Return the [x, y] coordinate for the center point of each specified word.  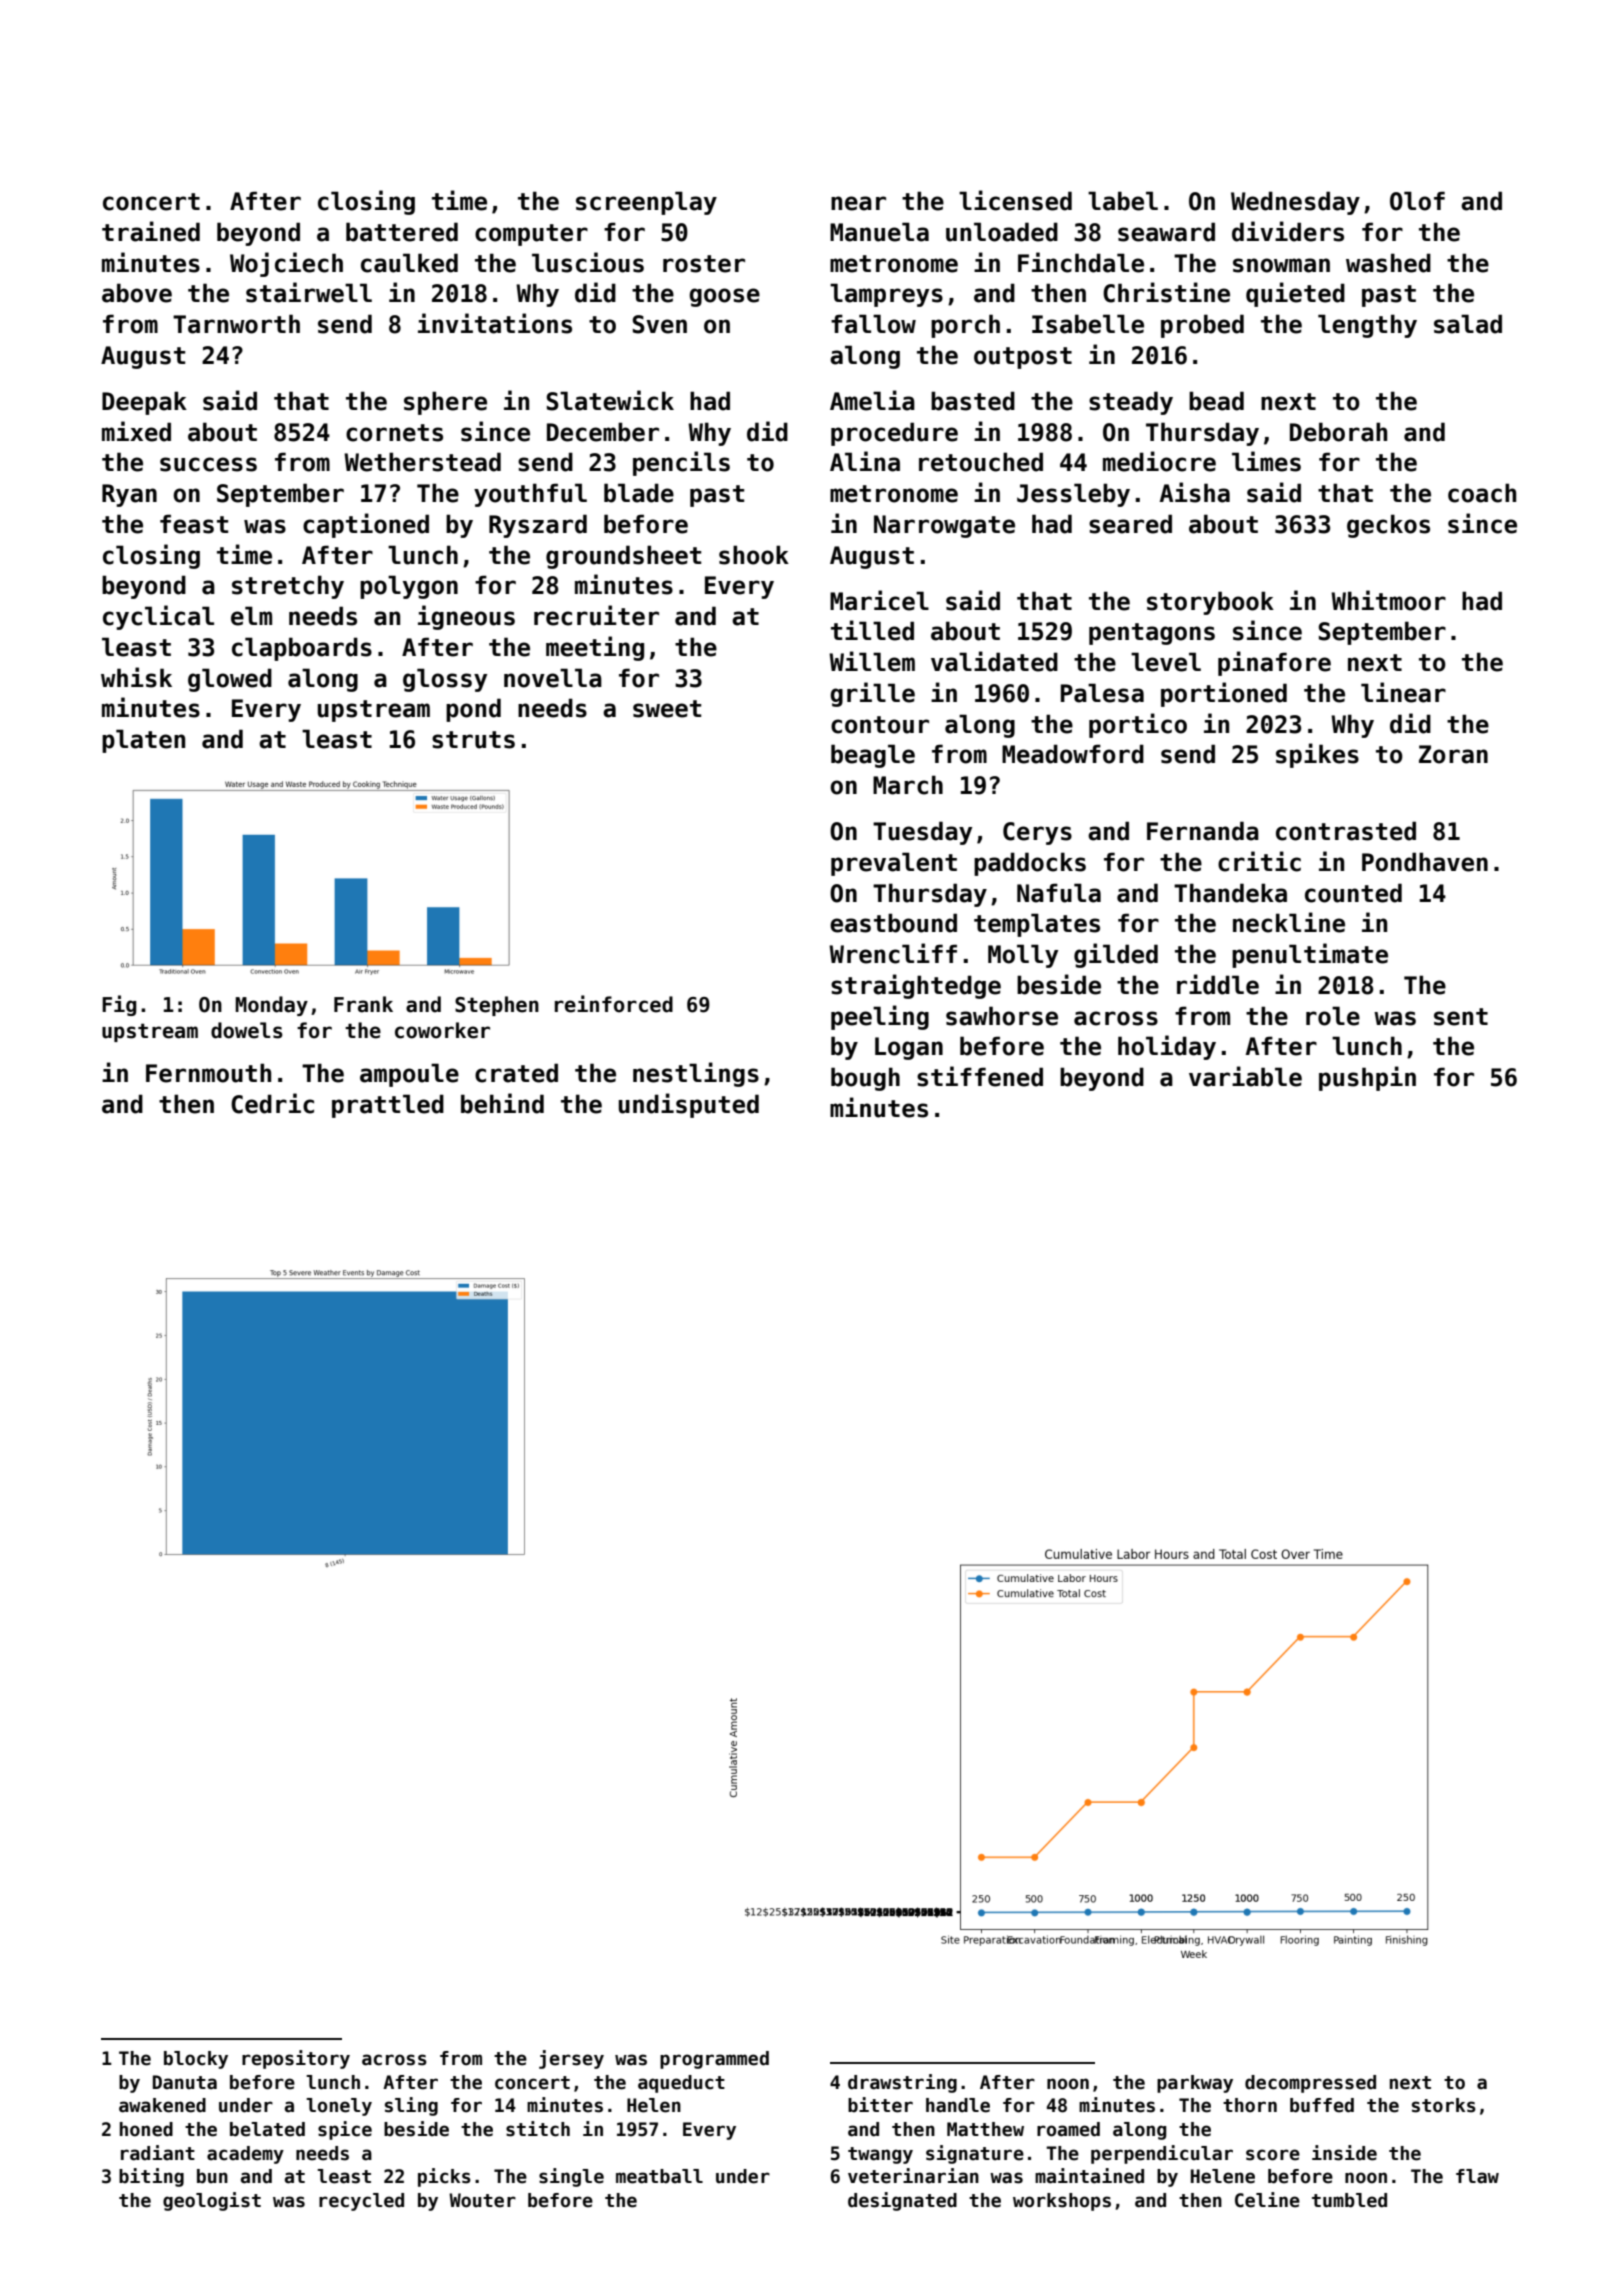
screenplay [646, 203]
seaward [1166, 232]
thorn [1250, 2105]
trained [151, 231]
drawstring [902, 2083]
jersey [571, 2059]
